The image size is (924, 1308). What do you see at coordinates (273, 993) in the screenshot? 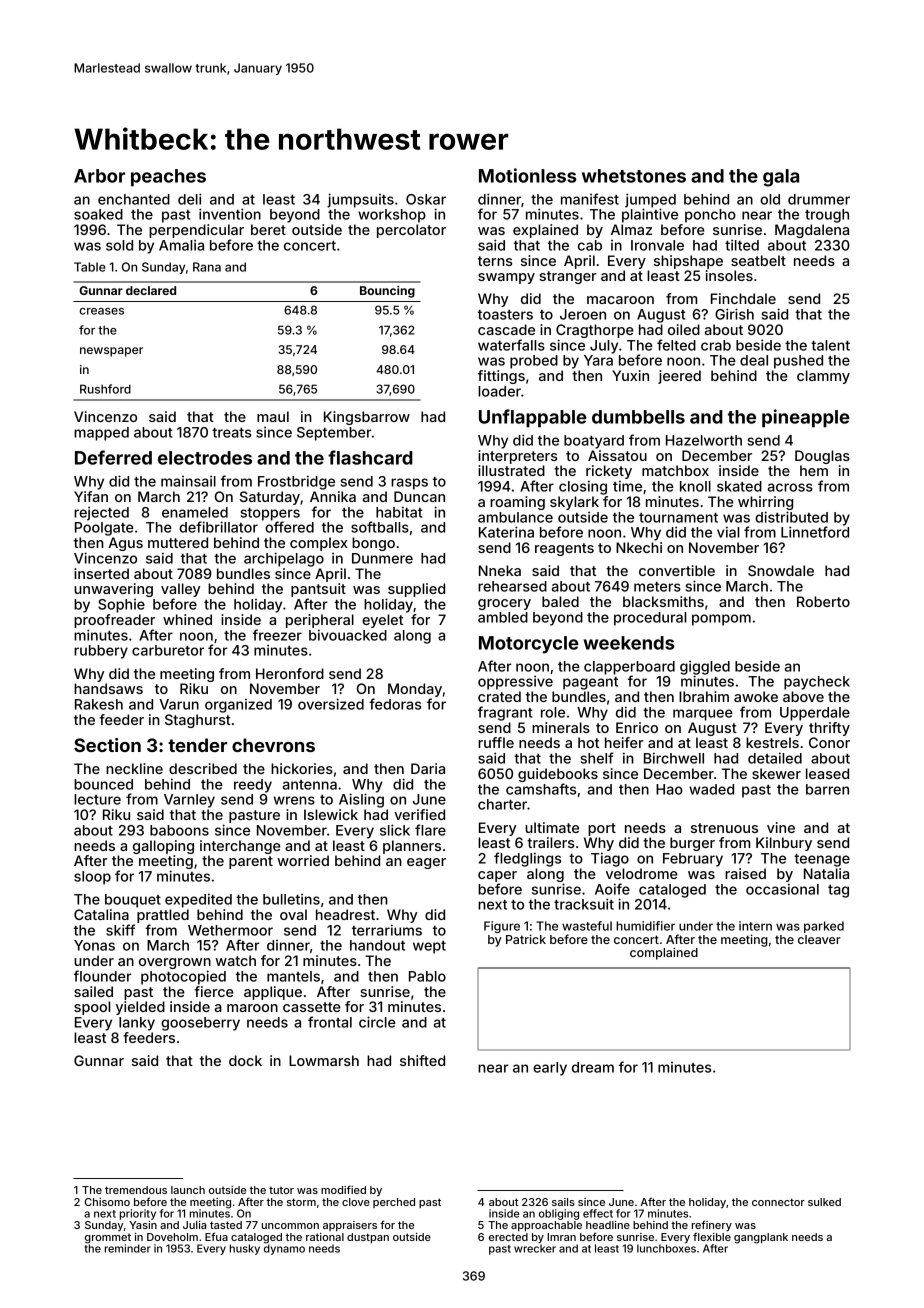
I see `applique` at bounding box center [273, 993].
